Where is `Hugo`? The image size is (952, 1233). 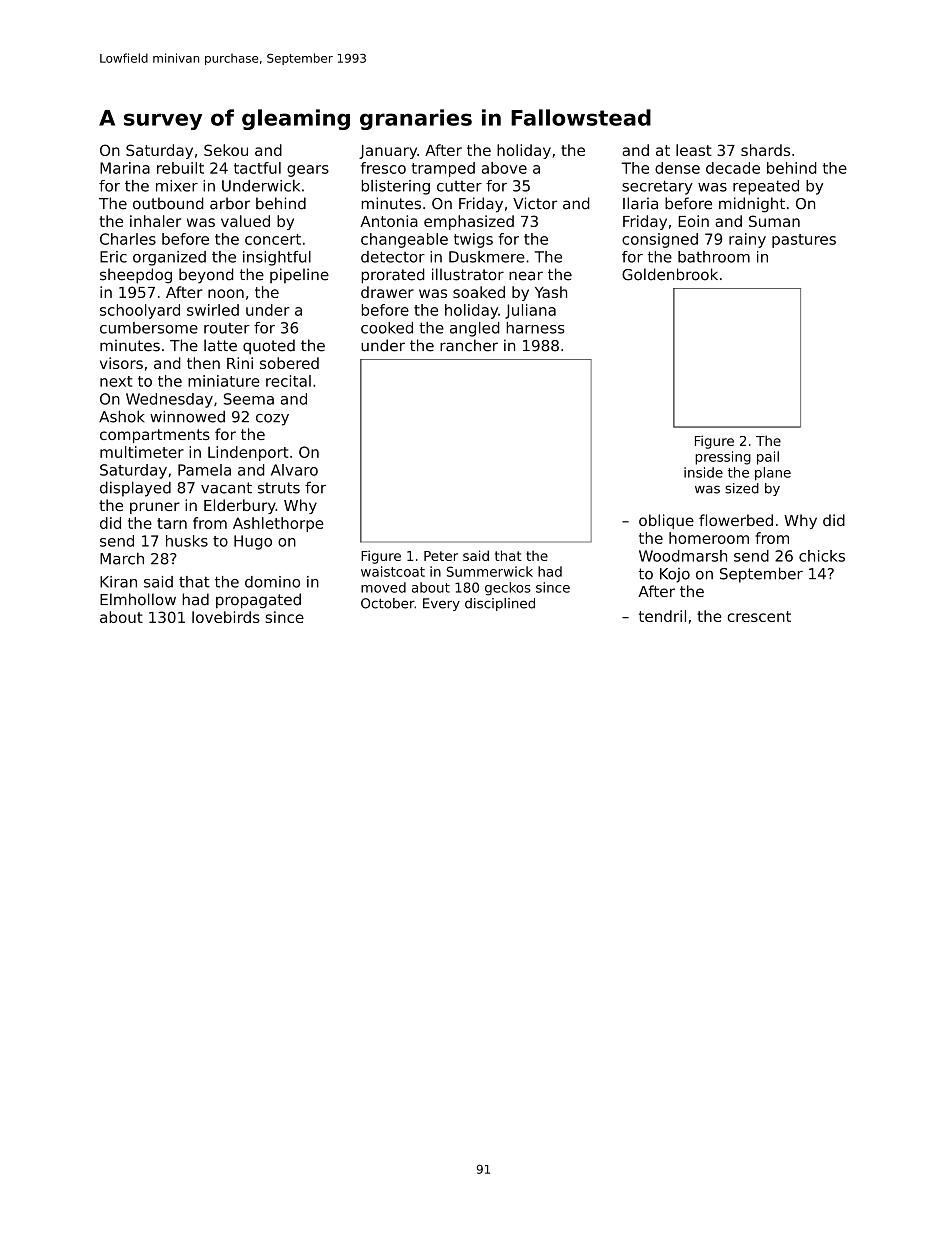
Hugo is located at coordinates (253, 542).
